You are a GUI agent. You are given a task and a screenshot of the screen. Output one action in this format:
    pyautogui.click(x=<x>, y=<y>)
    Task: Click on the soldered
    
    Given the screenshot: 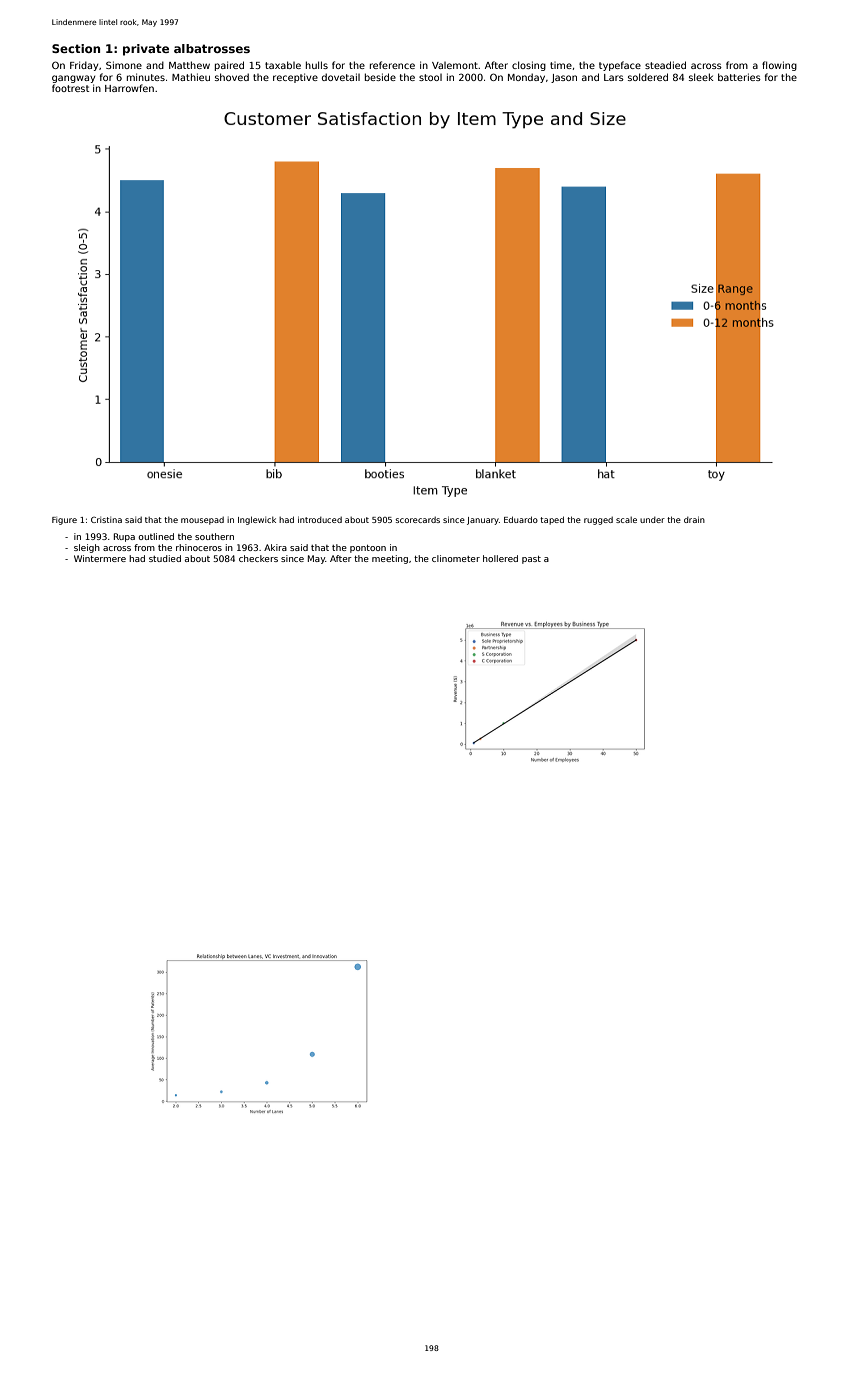 What is the action you would take?
    pyautogui.click(x=648, y=77)
